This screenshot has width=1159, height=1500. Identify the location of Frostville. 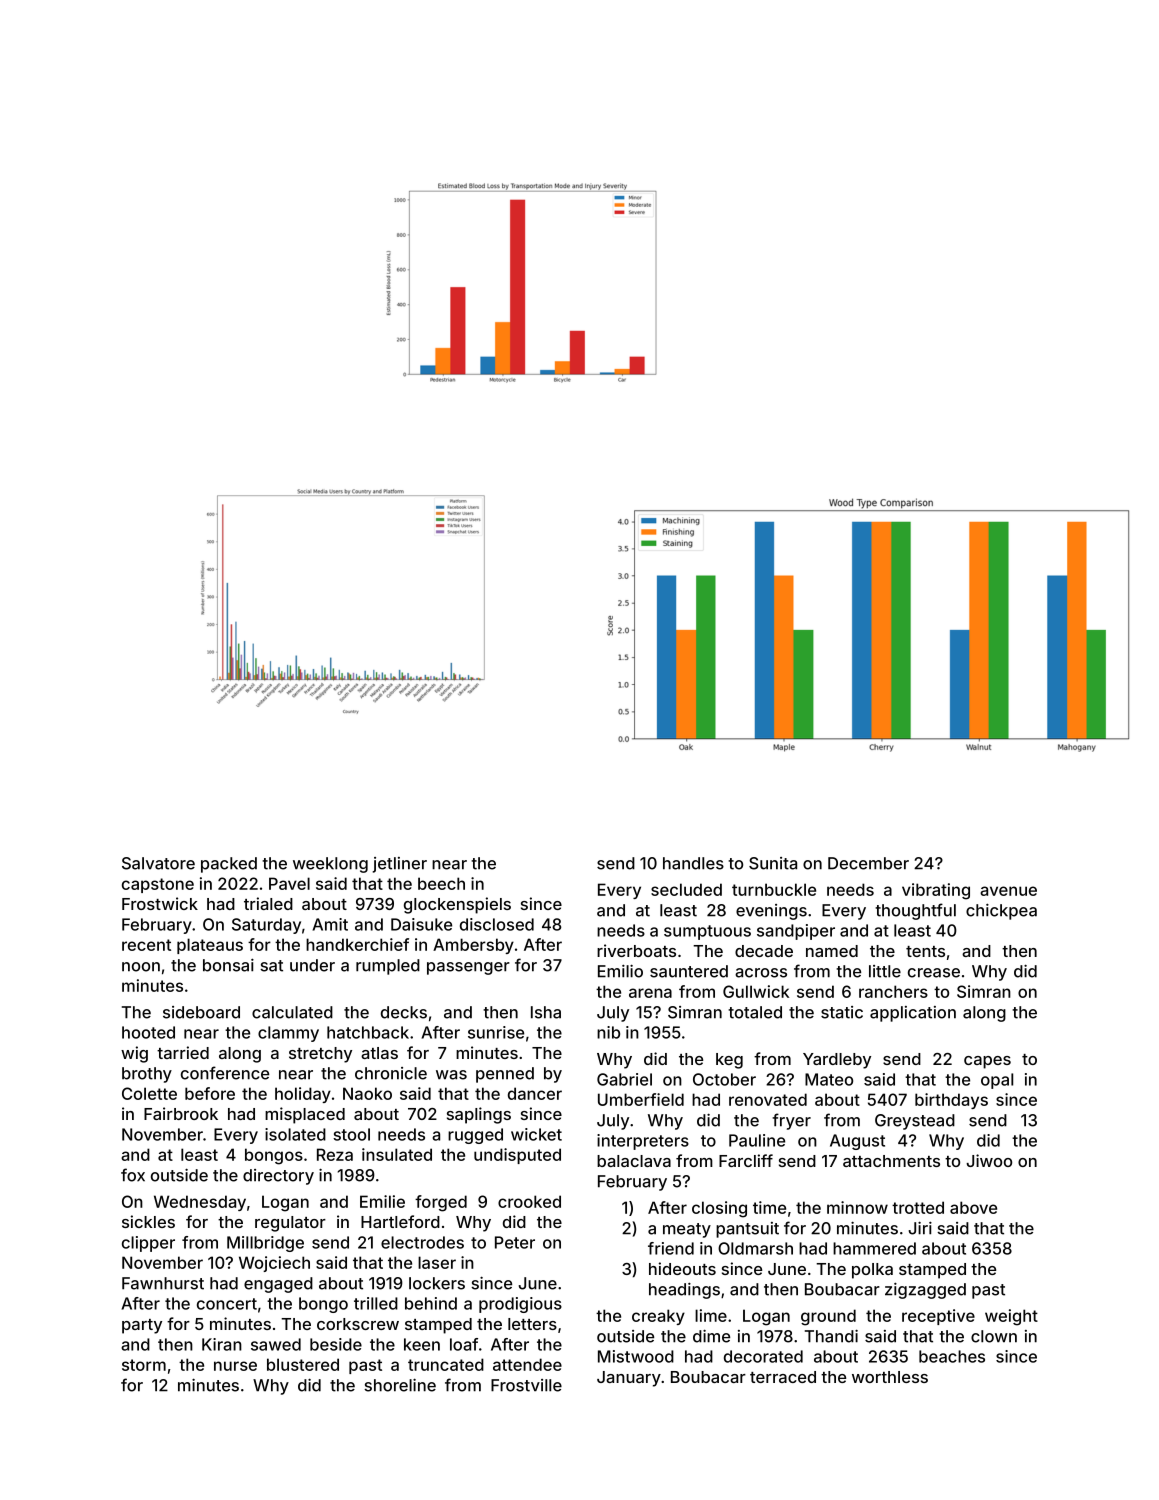
(526, 1385).
